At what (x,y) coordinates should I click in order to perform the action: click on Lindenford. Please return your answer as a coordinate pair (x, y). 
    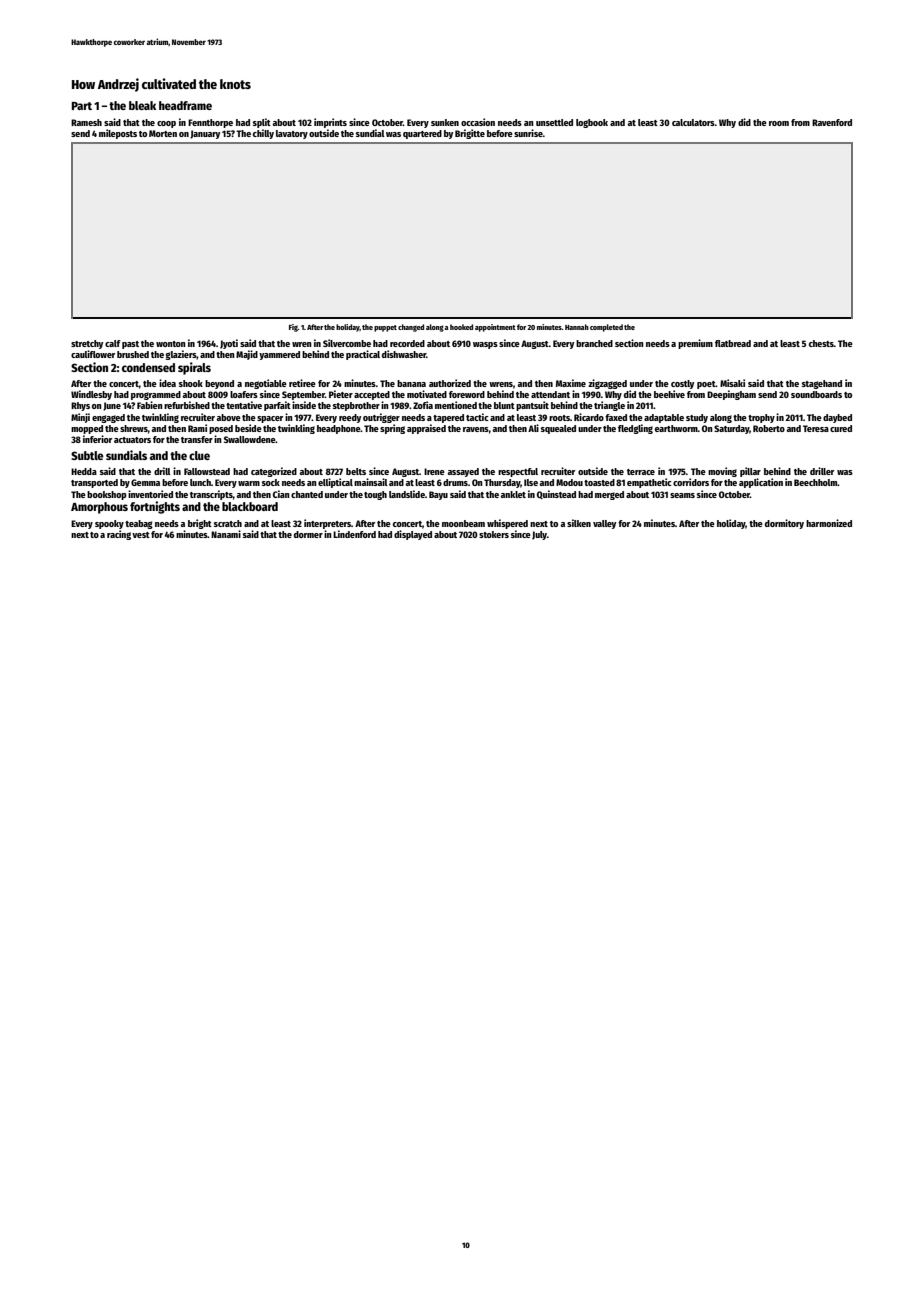
    Looking at the image, I should click on (354, 534).
